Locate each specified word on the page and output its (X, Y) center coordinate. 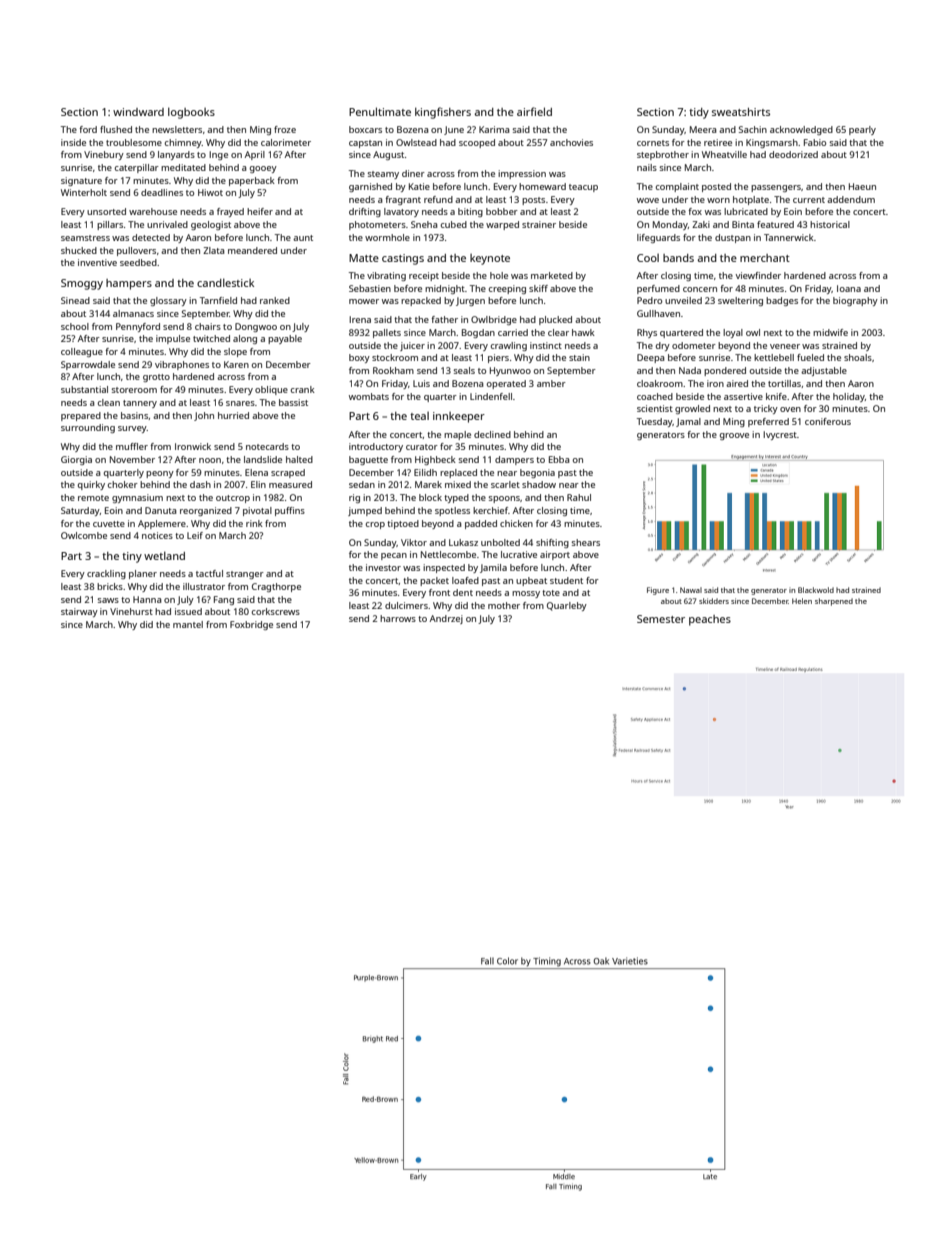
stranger (245, 575)
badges (782, 301)
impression (522, 174)
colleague (82, 352)
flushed (116, 129)
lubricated (746, 211)
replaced (458, 473)
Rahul (579, 497)
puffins (290, 511)
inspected (444, 568)
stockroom (395, 357)
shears (586, 542)
